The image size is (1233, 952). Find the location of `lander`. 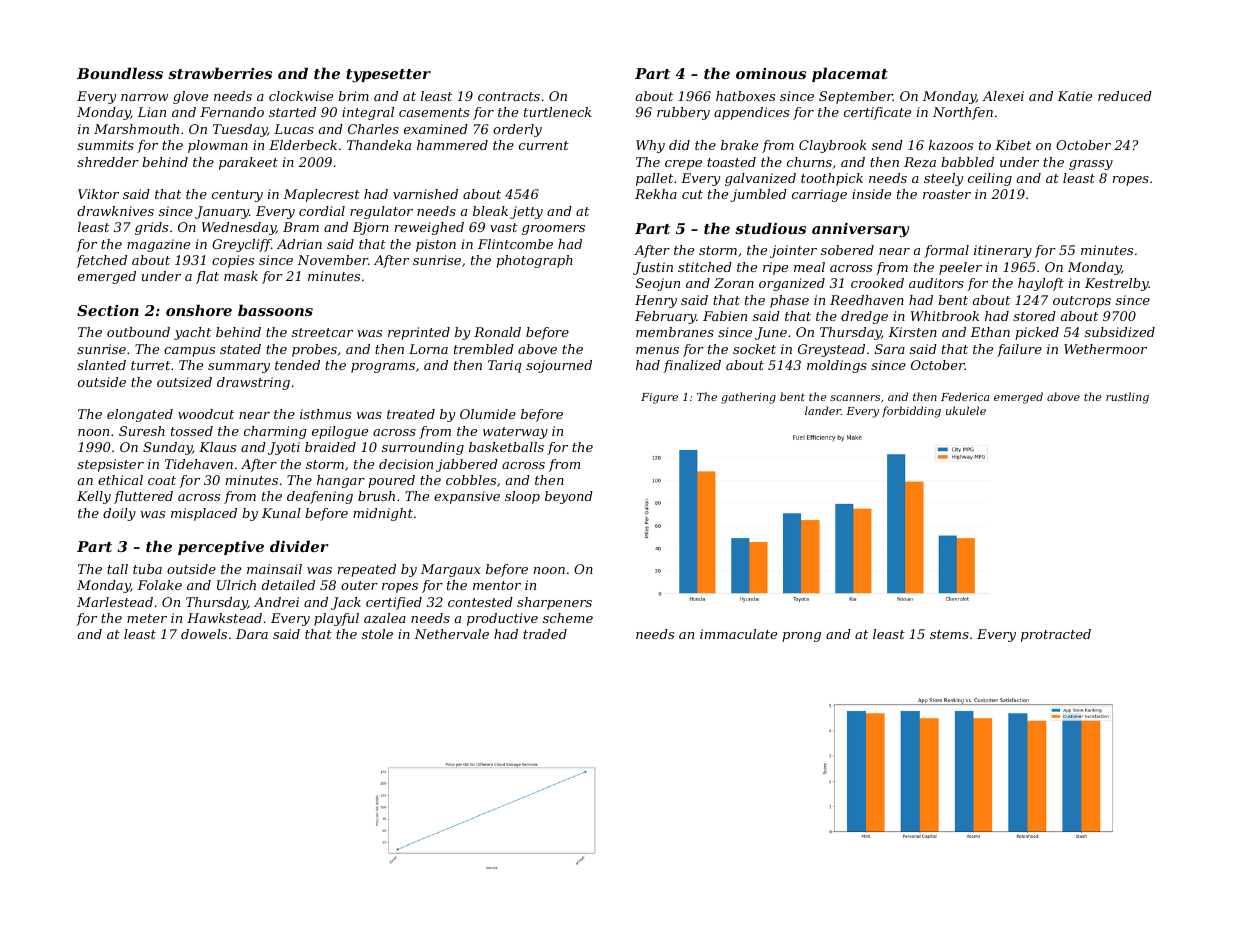

lander is located at coordinates (823, 410).
